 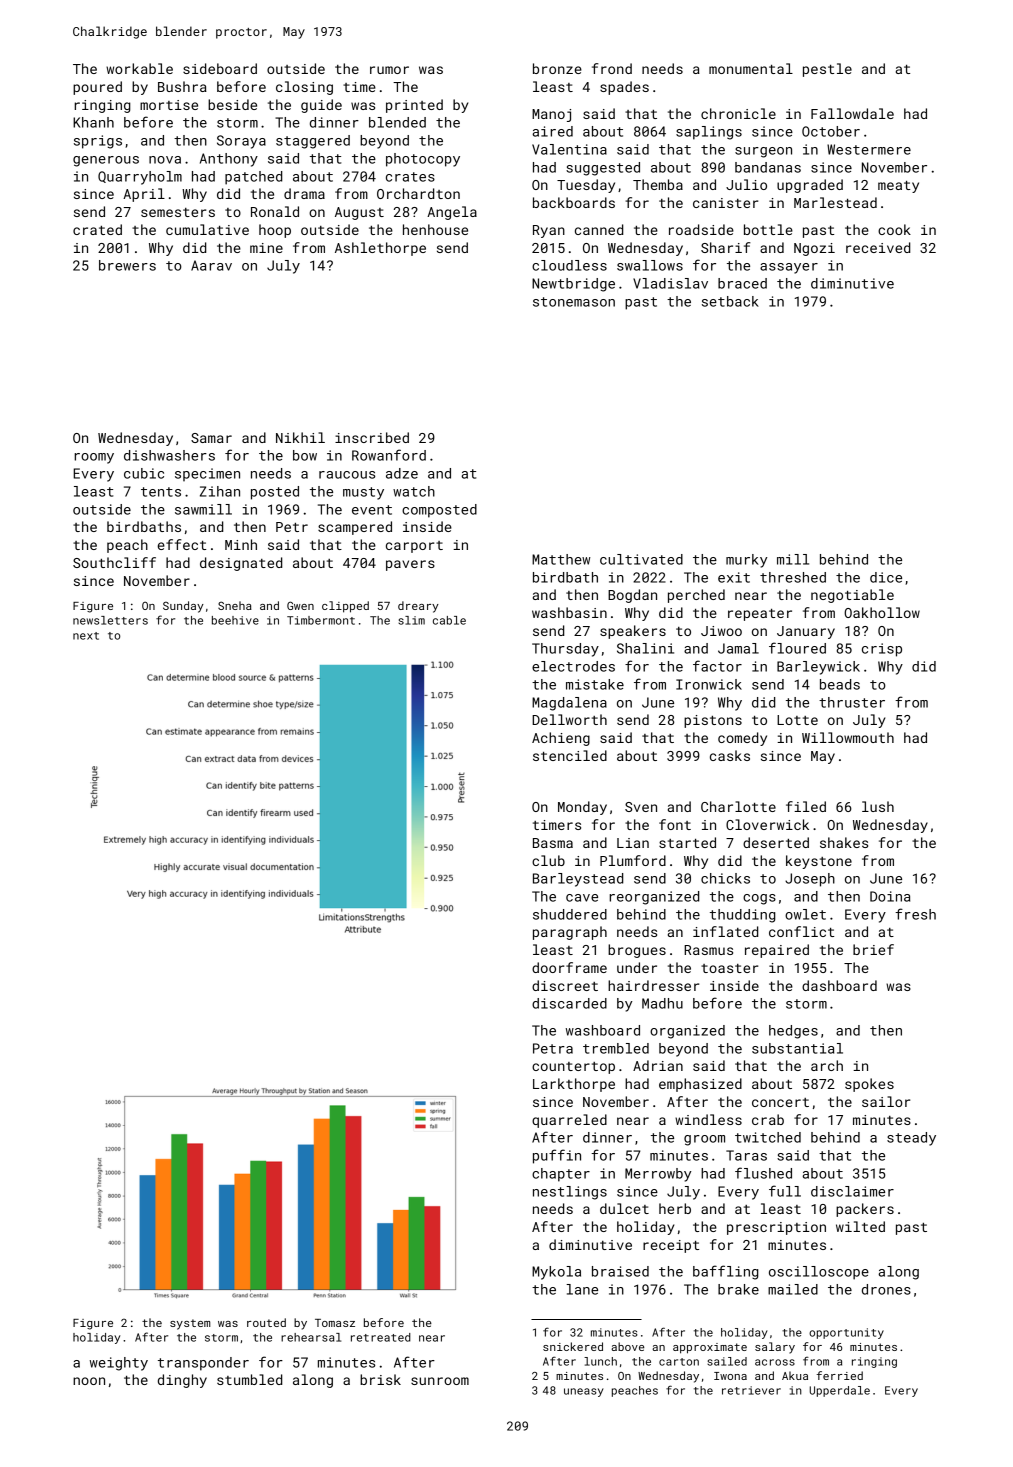 What do you see at coordinates (595, 684) in the screenshot?
I see `mistake` at bounding box center [595, 684].
